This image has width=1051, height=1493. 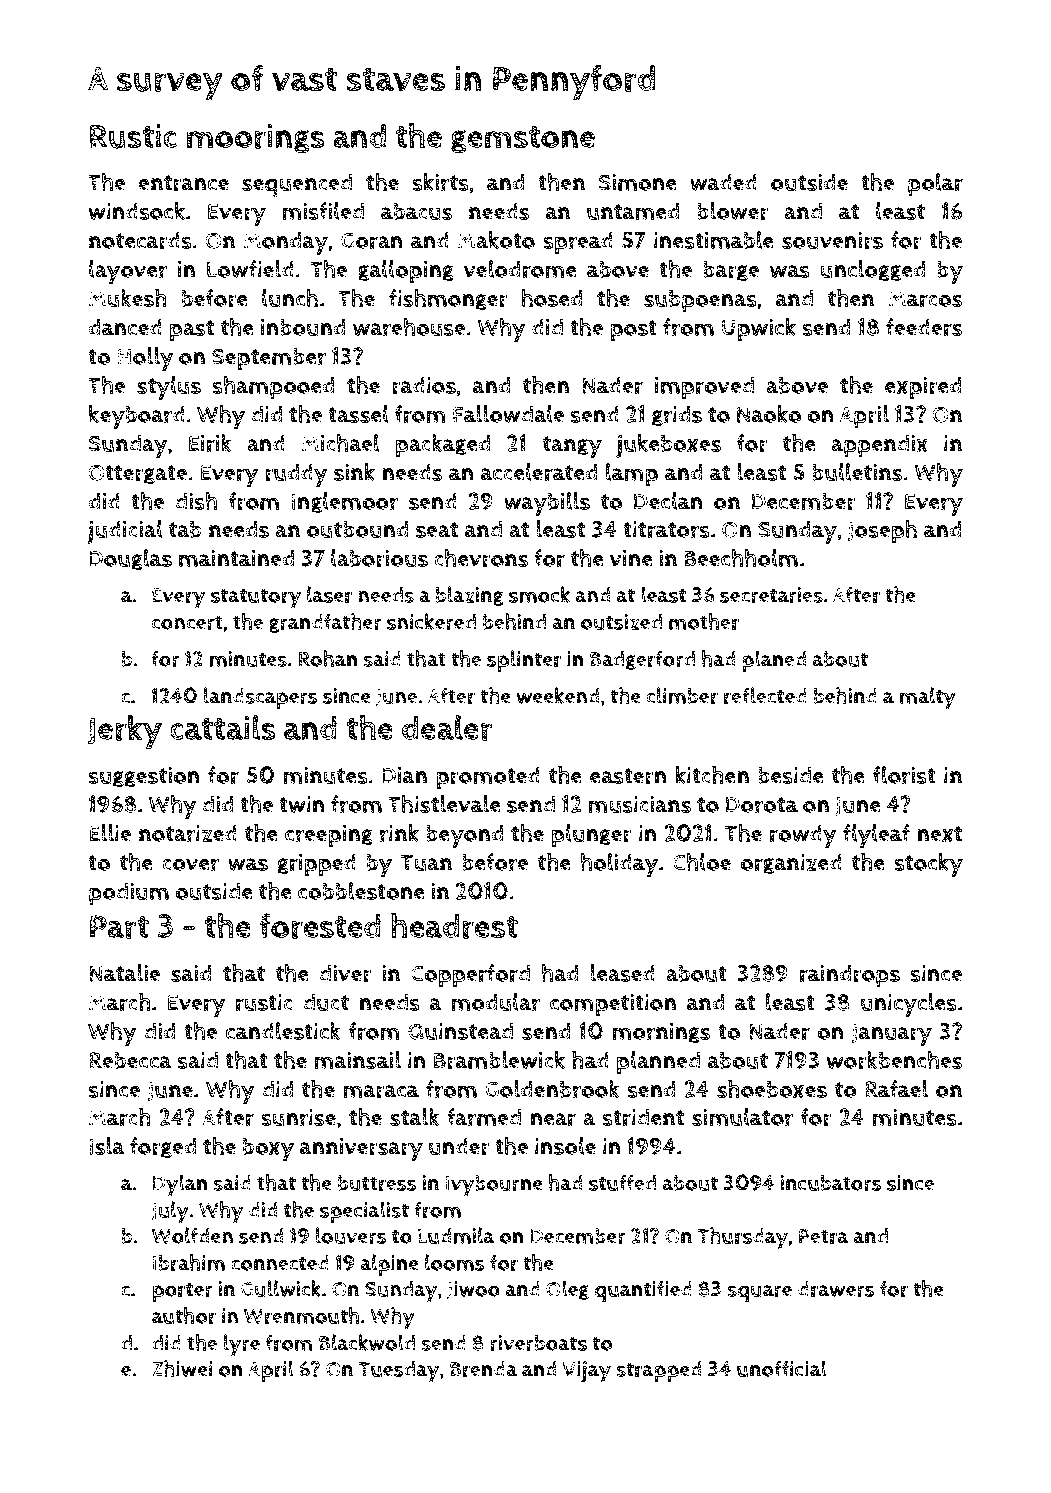 What do you see at coordinates (481, 558) in the image?
I see `chevrons` at bounding box center [481, 558].
